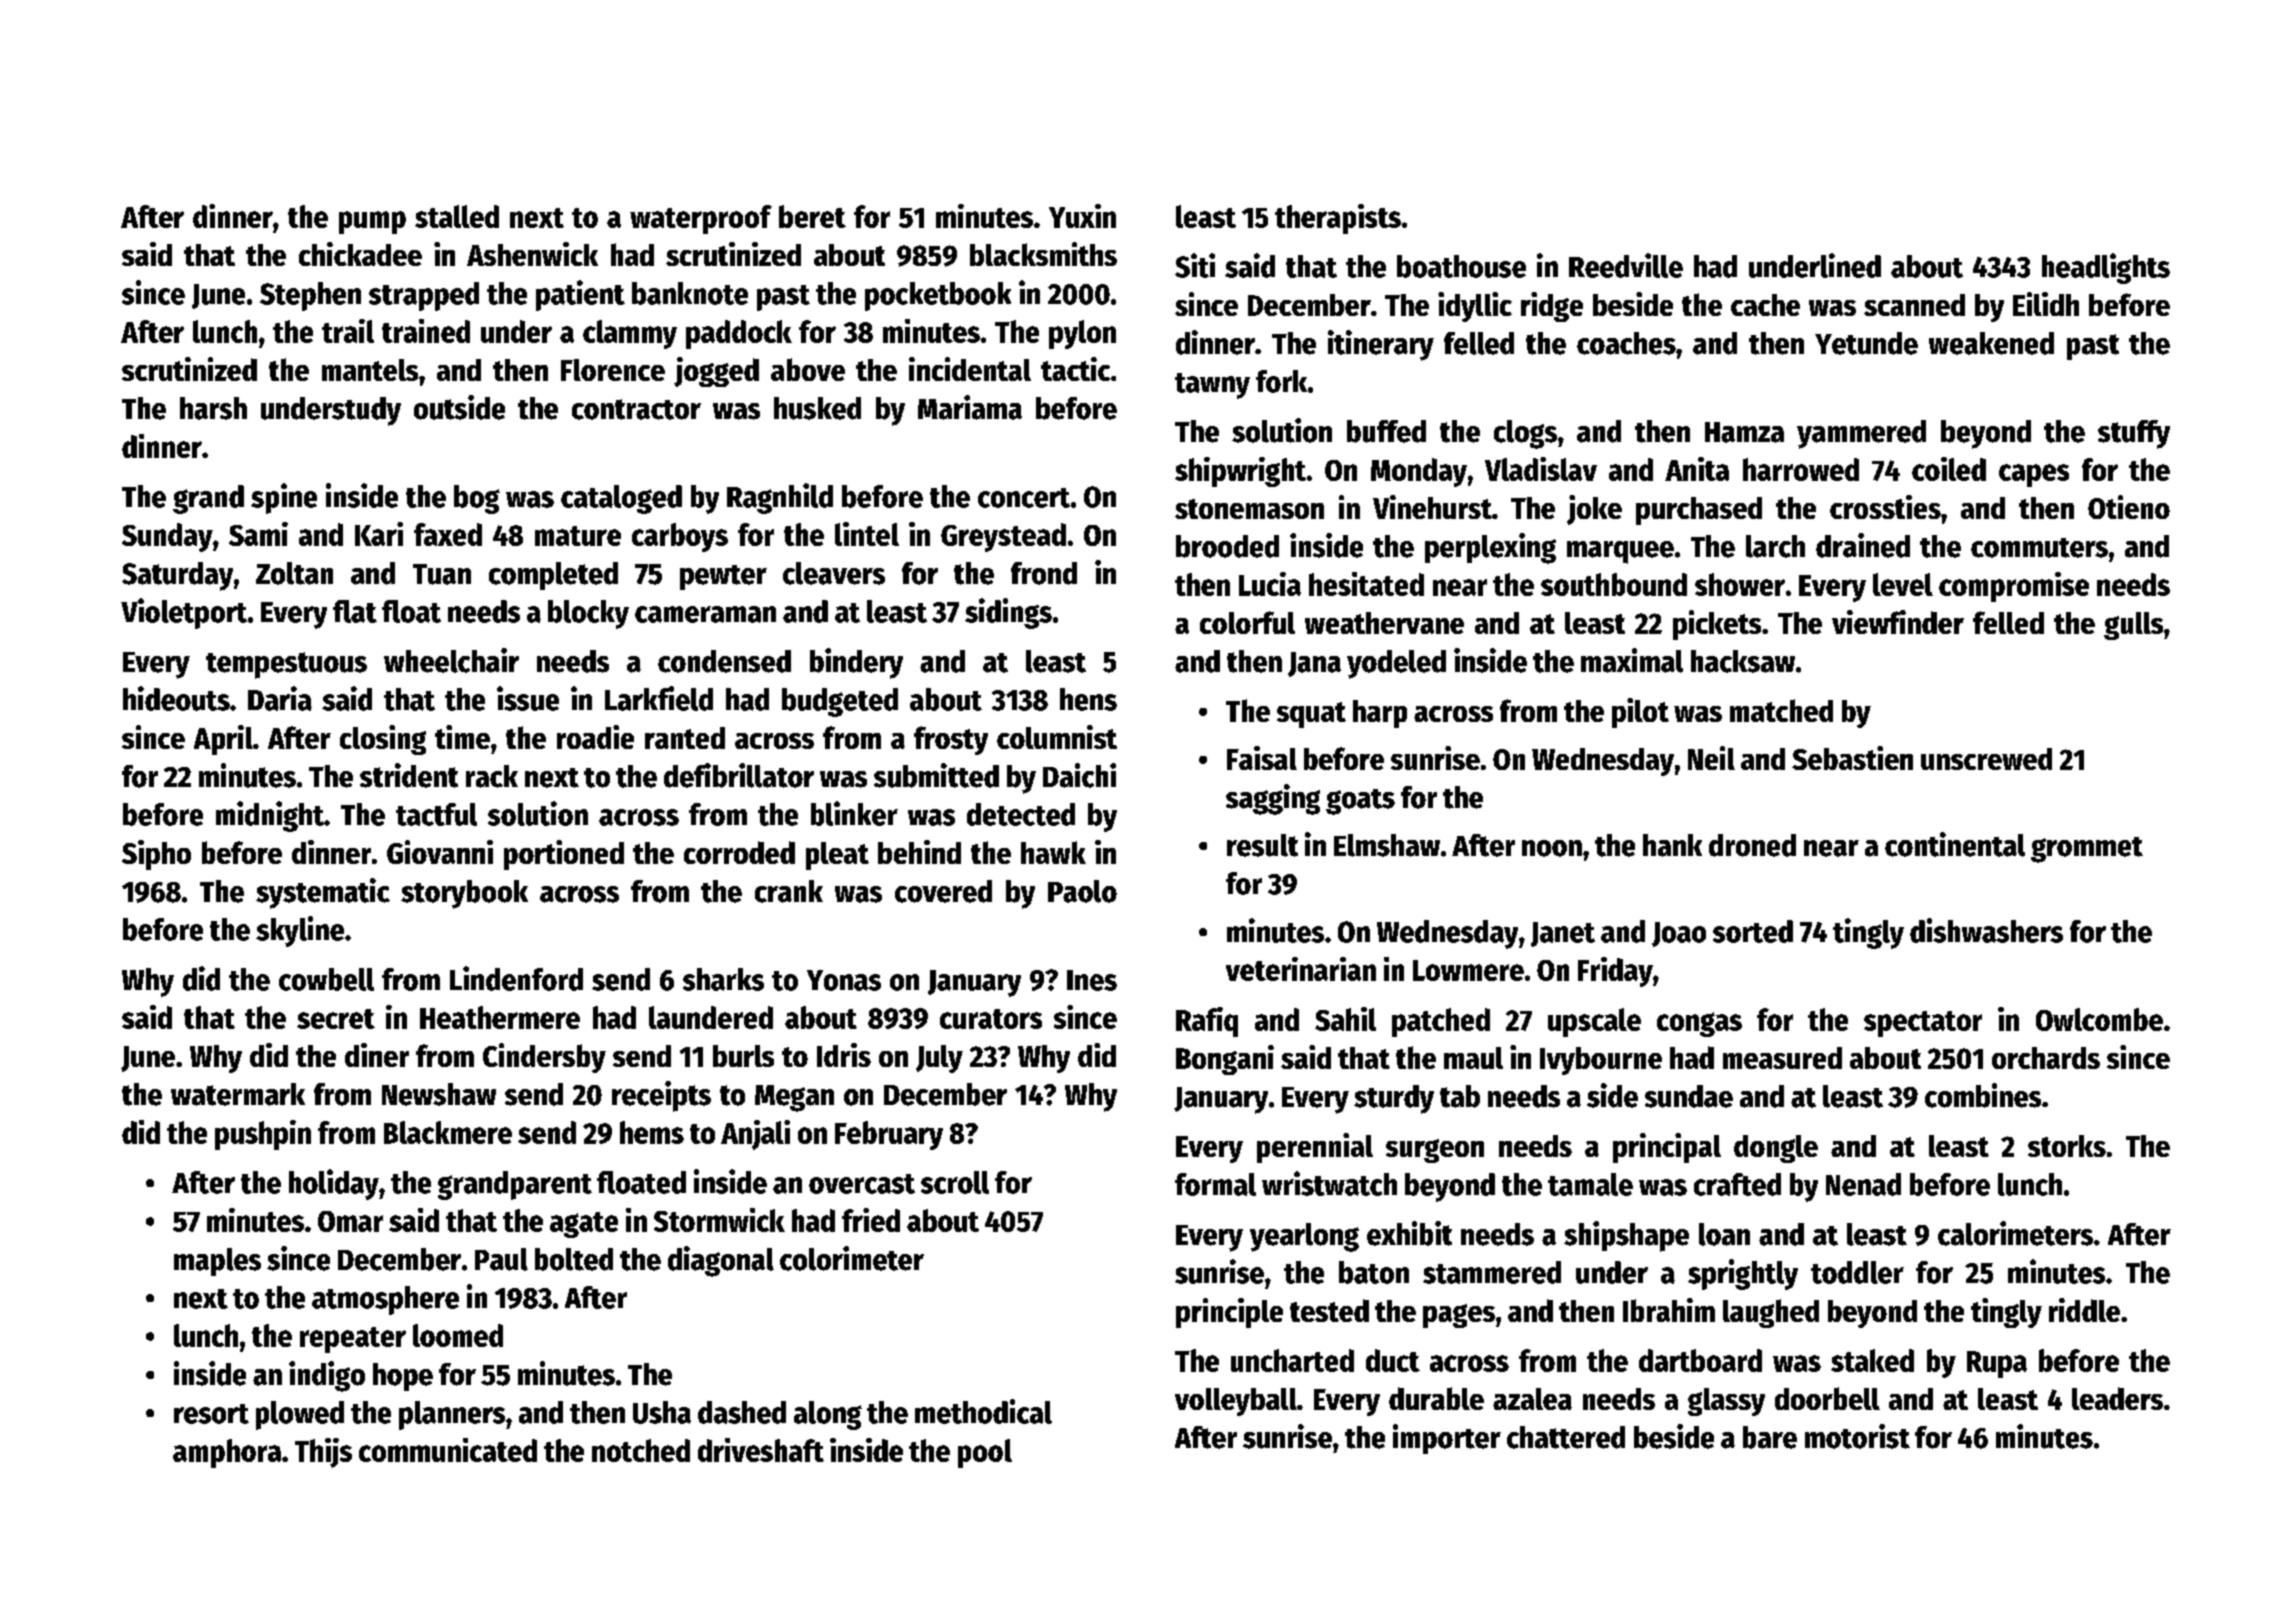 The image size is (2292, 1620). Describe the element at coordinates (1923, 1024) in the page. I see `spectator` at that location.
